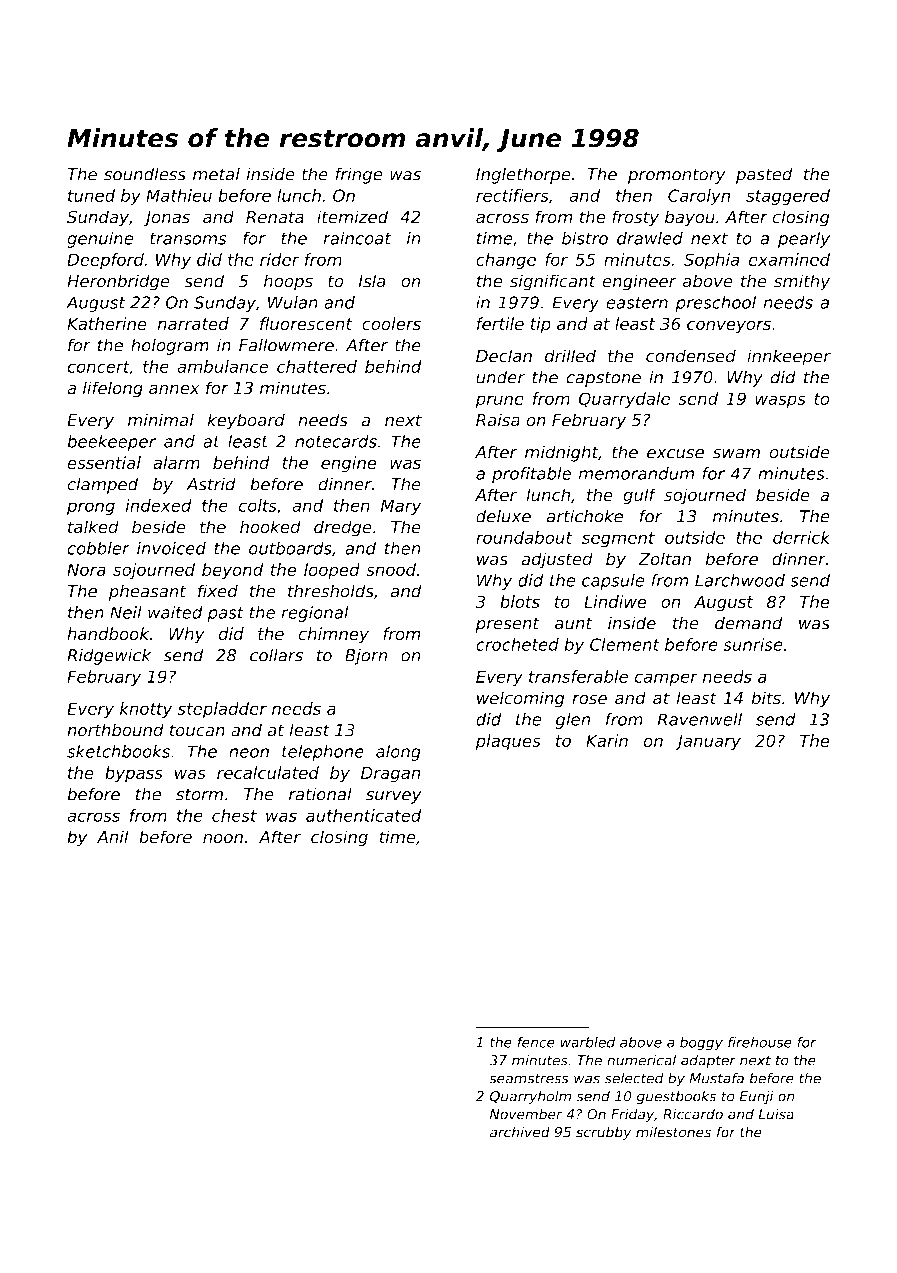 This document has height=1273, width=897. I want to click on fixed, so click(218, 591).
